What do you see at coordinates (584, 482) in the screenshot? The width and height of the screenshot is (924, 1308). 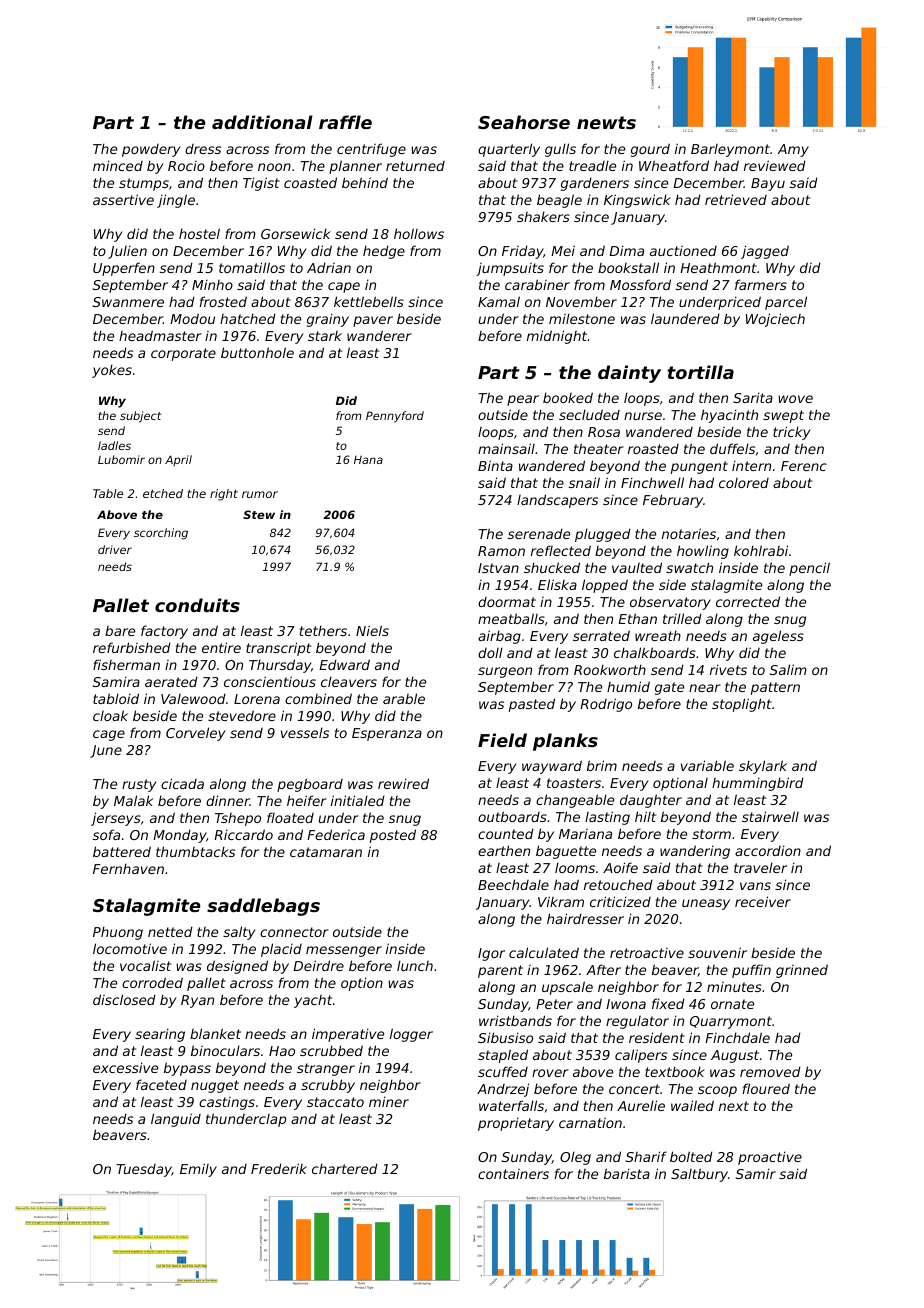 I see `snail` at bounding box center [584, 482].
